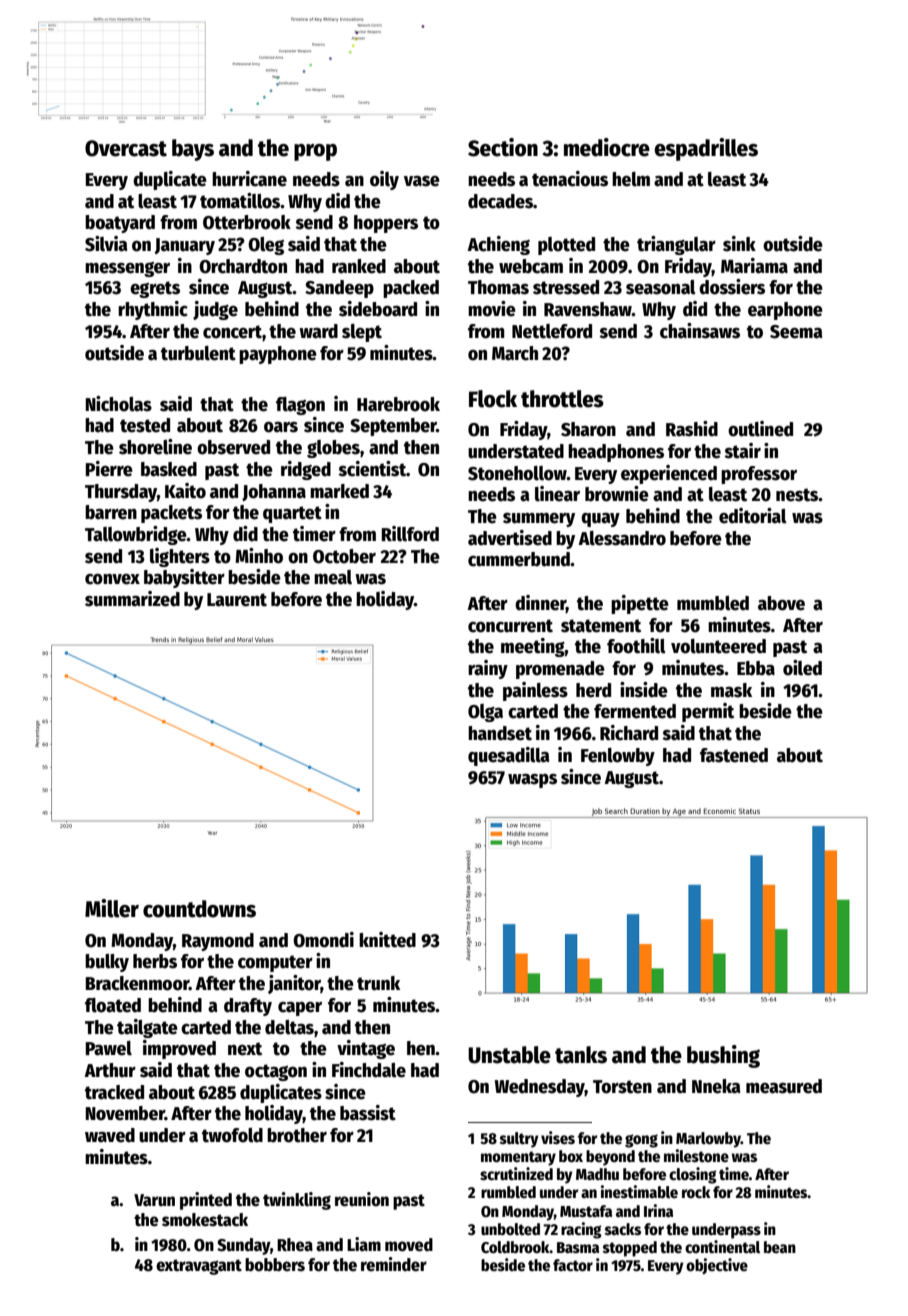  Describe the element at coordinates (237, 600) in the document. I see `Laurent` at that location.
